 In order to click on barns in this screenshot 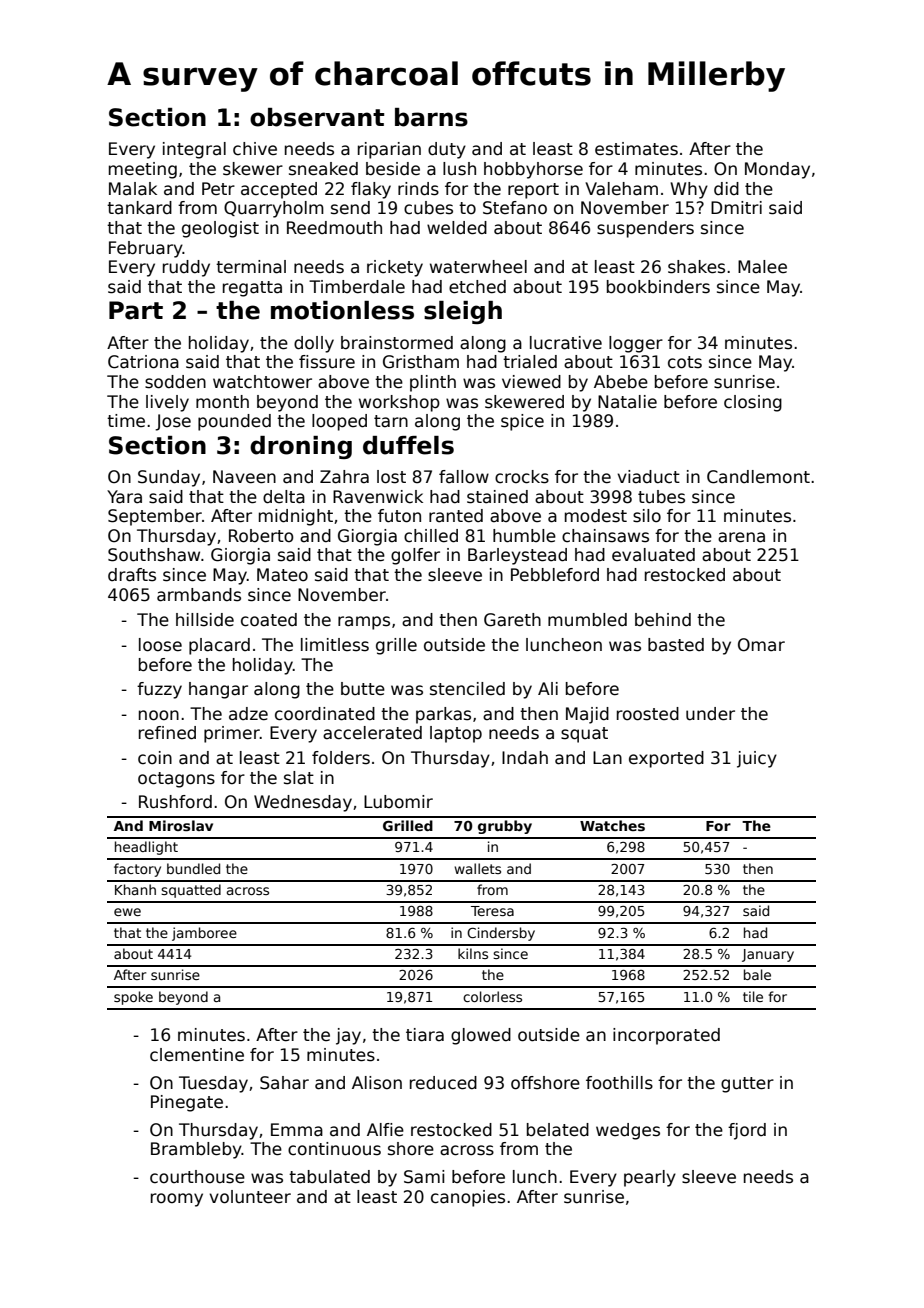, I will do `click(431, 117)`.
